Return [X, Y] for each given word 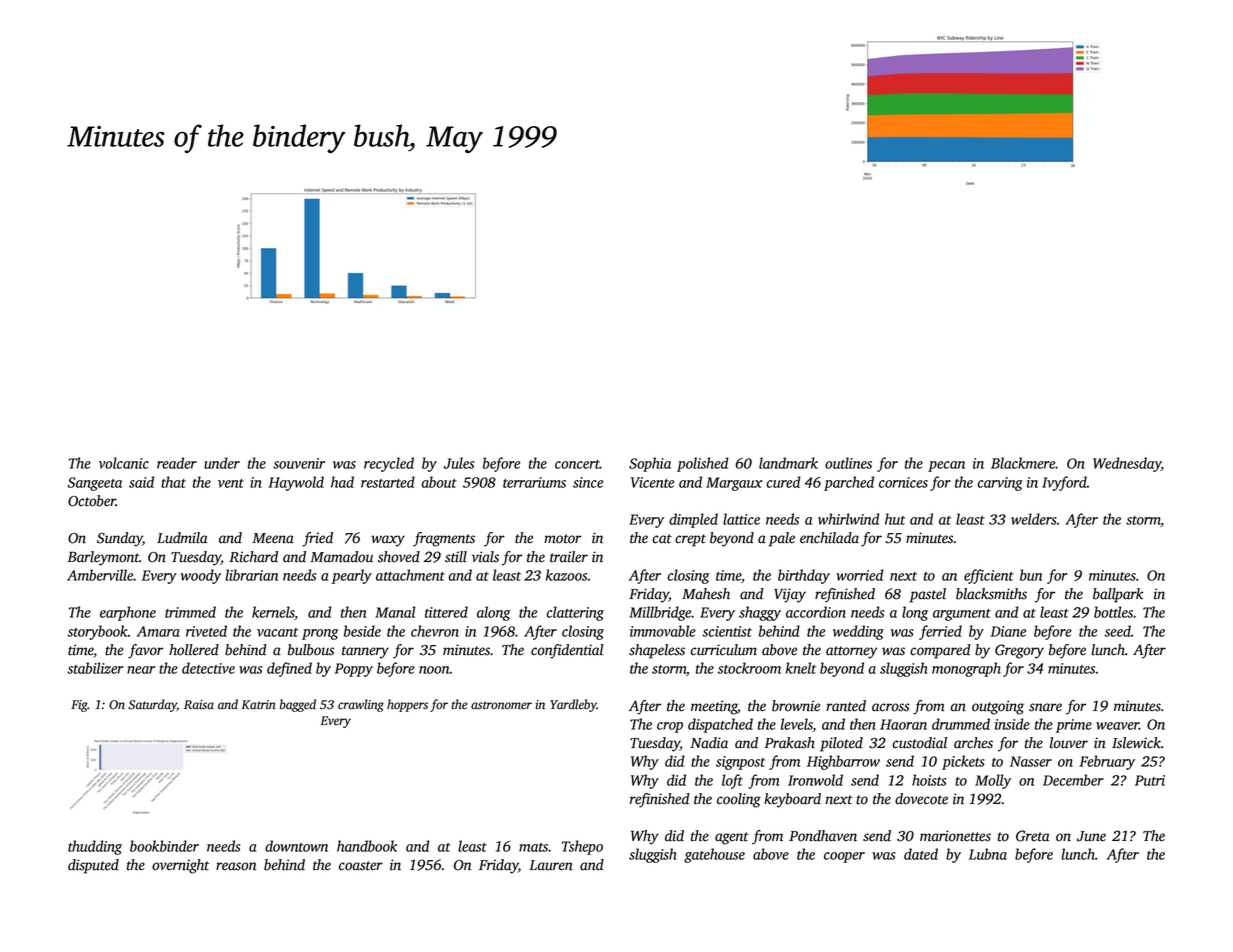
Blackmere [1023, 463]
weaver [1117, 726]
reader [177, 463]
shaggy [760, 613]
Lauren [551, 865]
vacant [277, 632]
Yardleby [573, 705]
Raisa [199, 705]
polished [702, 464]
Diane [1008, 631]
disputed [93, 866]
